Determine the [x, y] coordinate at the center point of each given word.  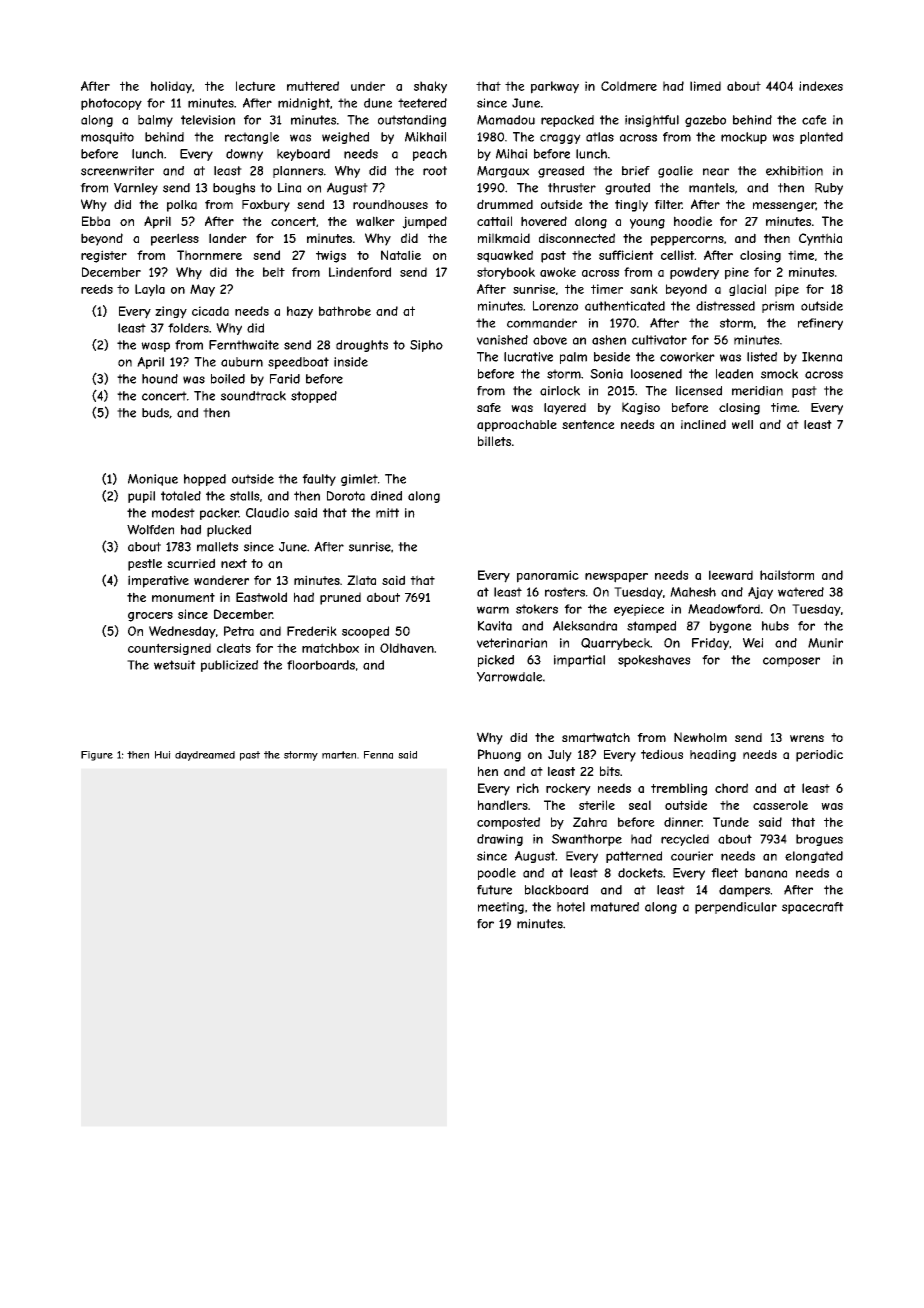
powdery [694, 273]
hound [160, 379]
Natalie [401, 255]
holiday [171, 87]
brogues [819, 840]
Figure [97, 756]
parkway [555, 87]
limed [705, 86]
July [560, 756]
